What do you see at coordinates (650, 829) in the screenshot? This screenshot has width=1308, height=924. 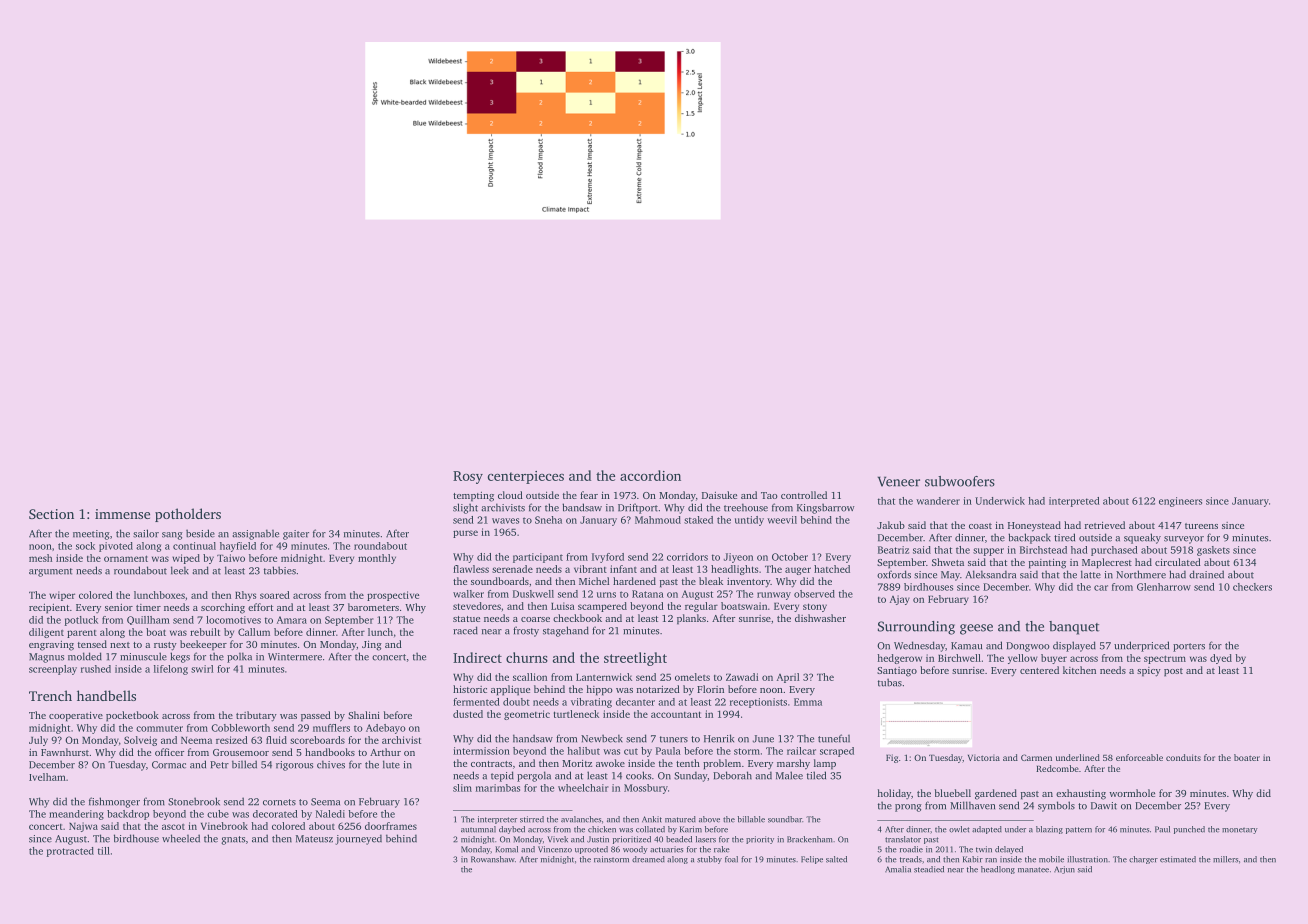 I see `collated` at bounding box center [650, 829].
